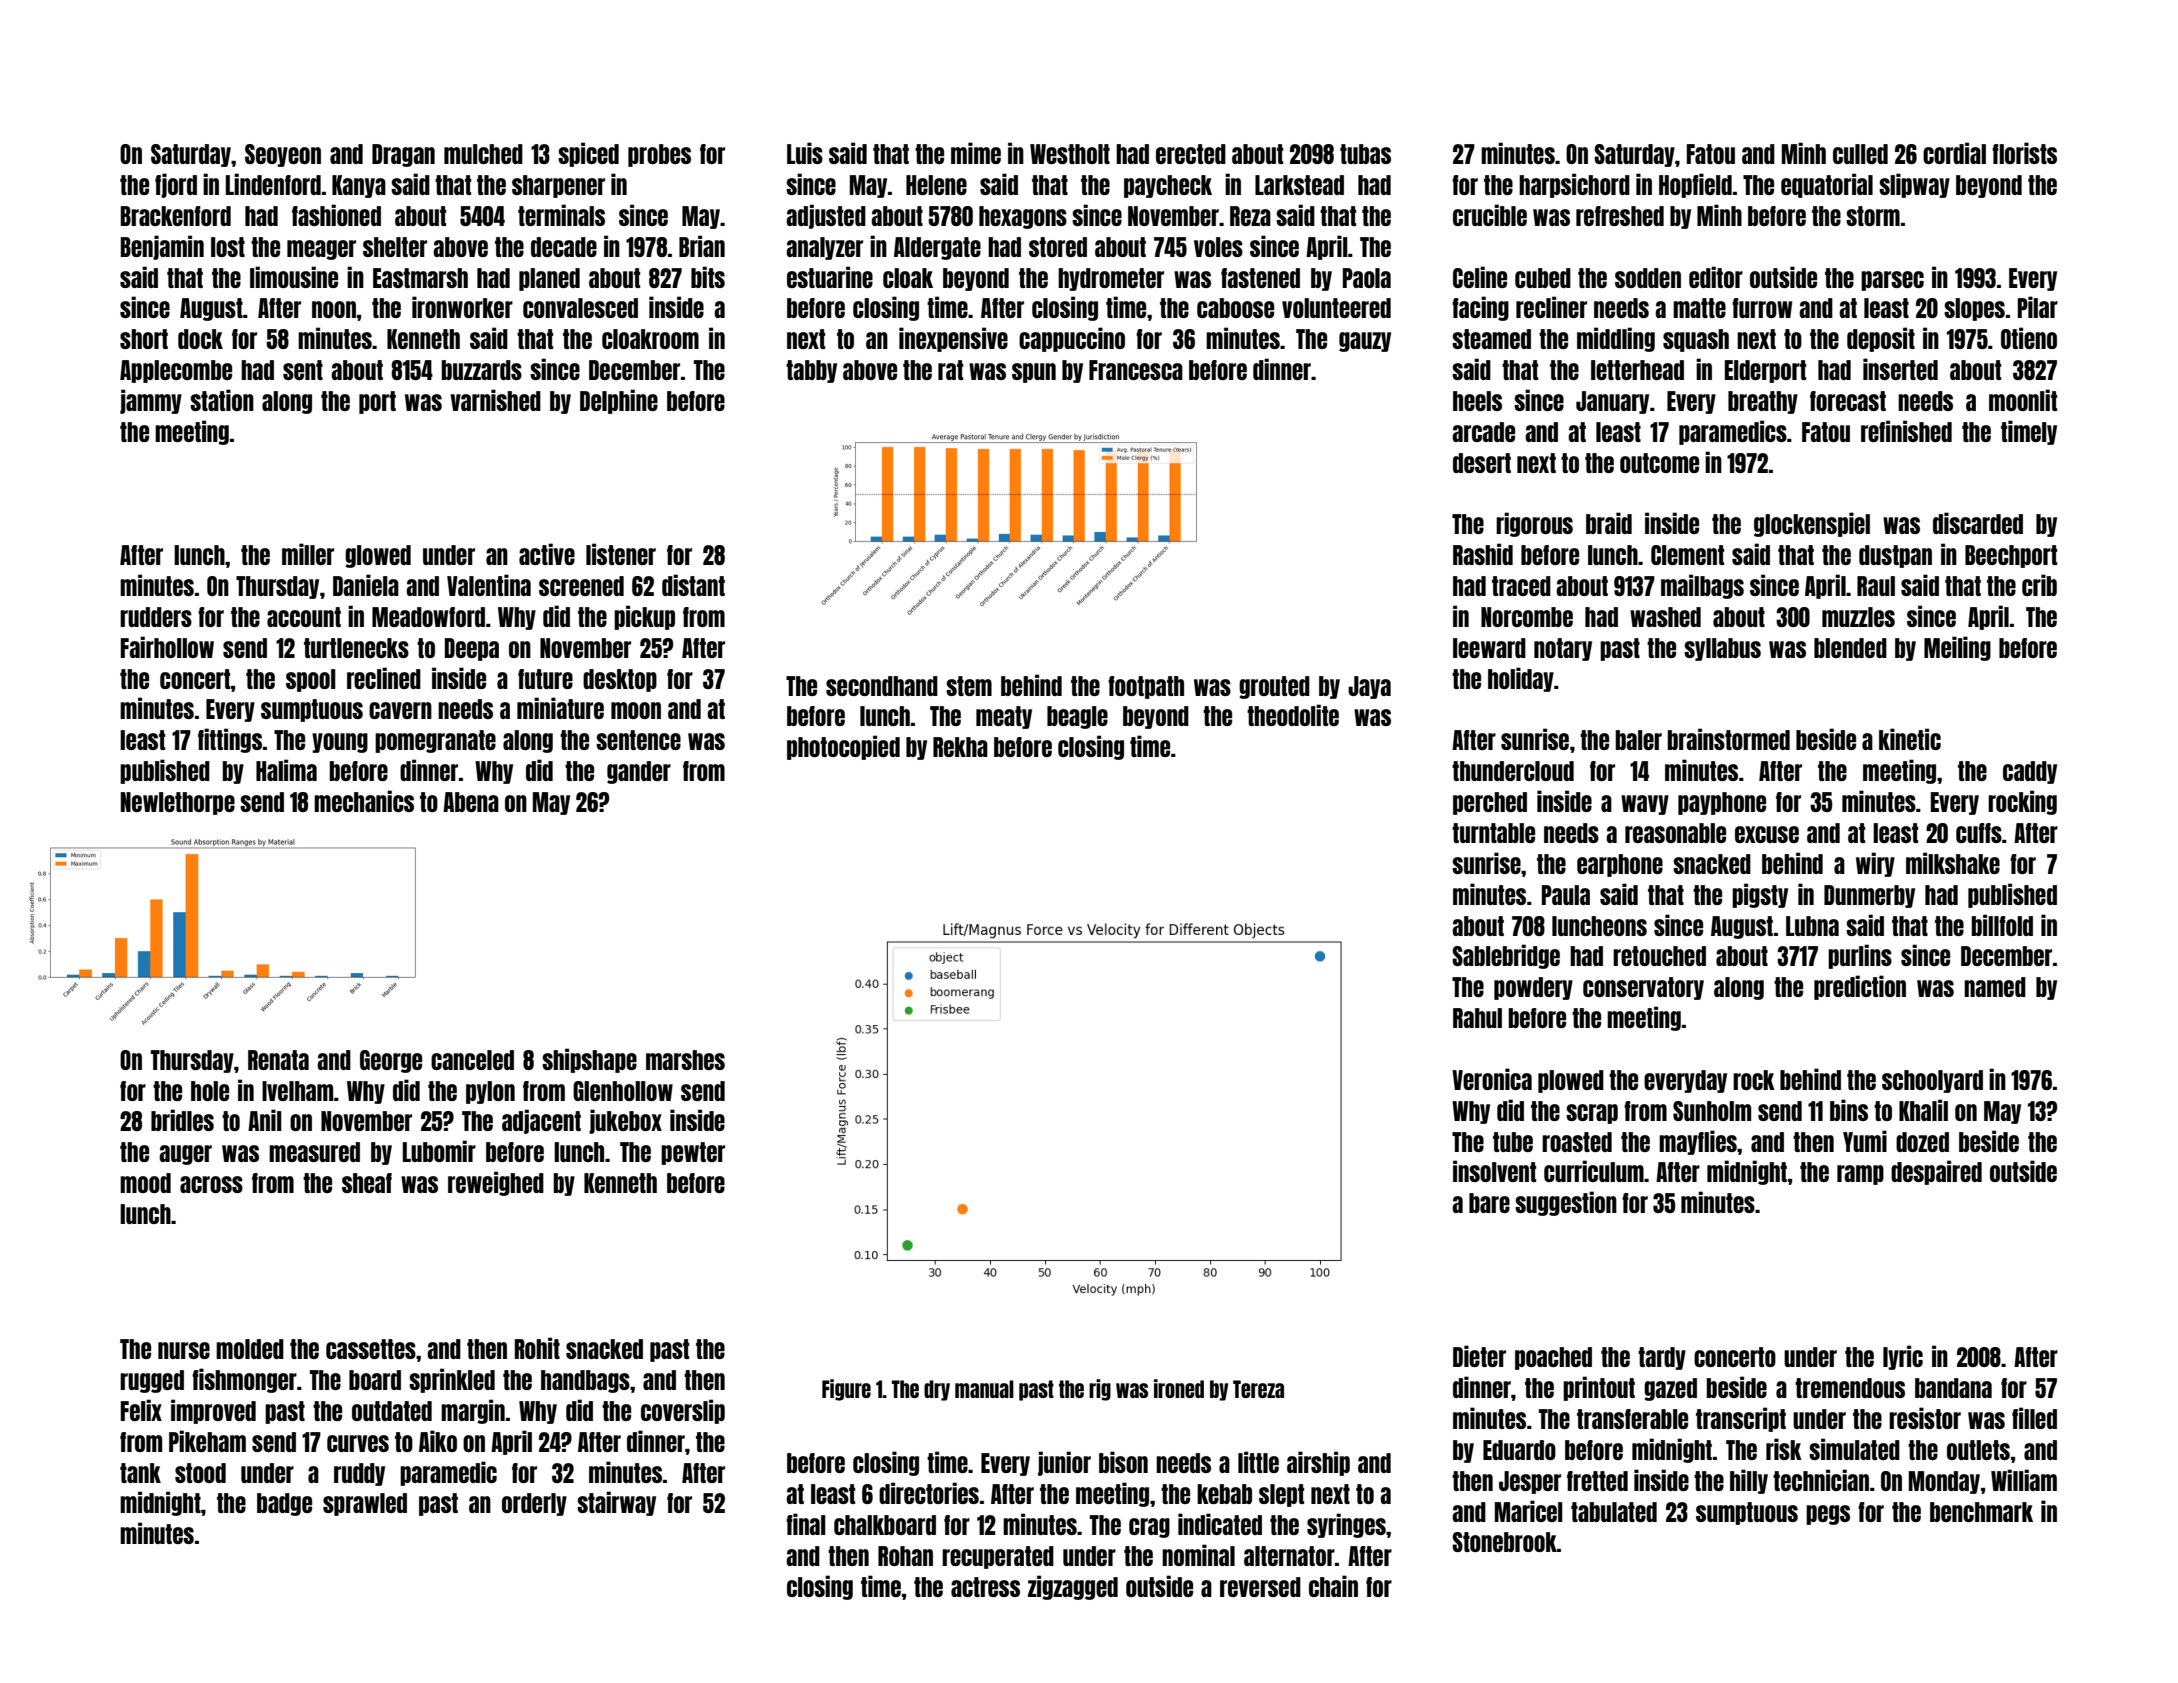 The image size is (2178, 1683). I want to click on meager, so click(321, 250).
